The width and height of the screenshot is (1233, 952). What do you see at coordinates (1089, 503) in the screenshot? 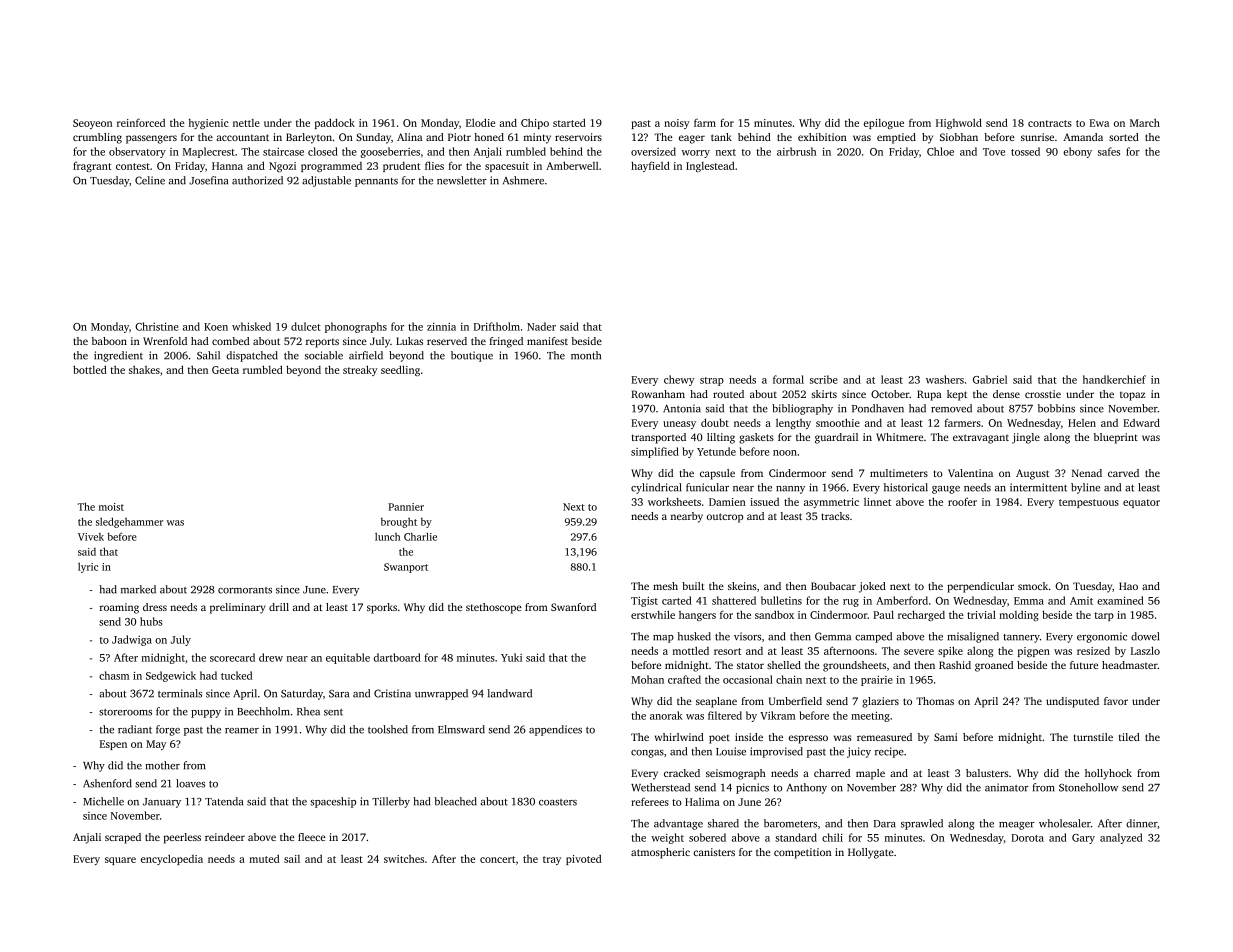
I see `tempestuous` at bounding box center [1089, 503].
